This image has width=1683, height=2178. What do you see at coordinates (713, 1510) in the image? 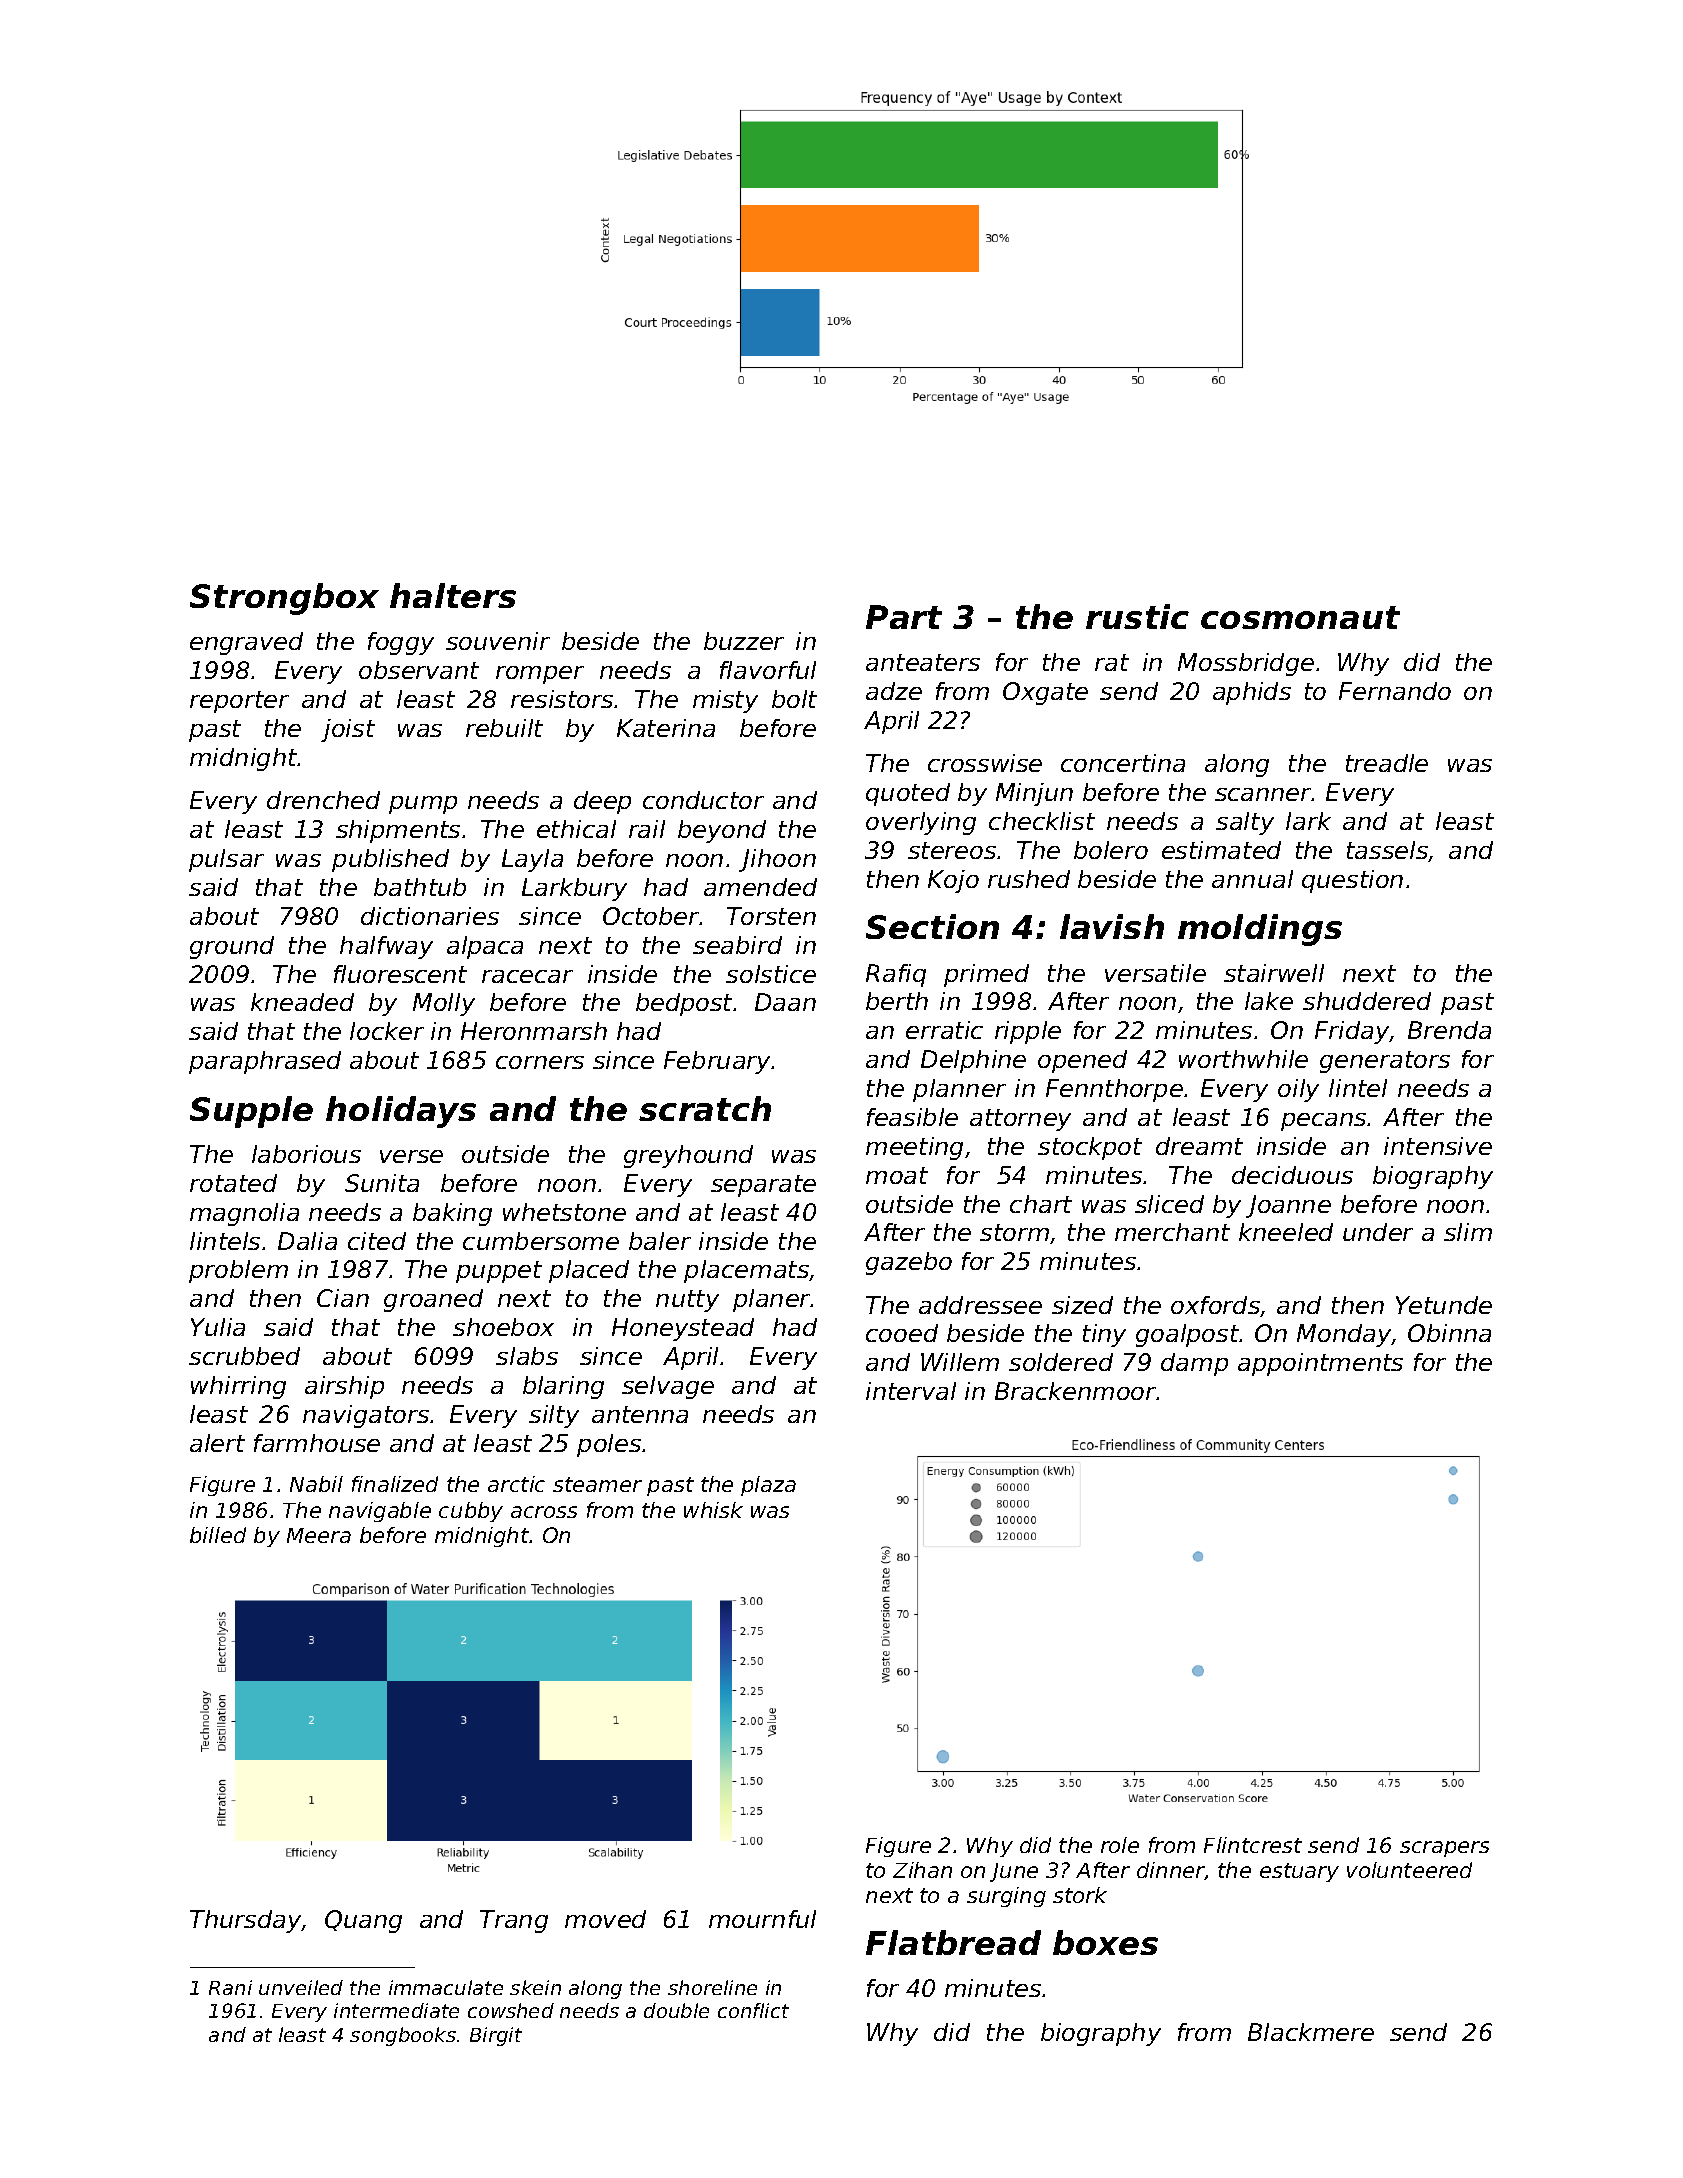
I see `whisk` at bounding box center [713, 1510].
